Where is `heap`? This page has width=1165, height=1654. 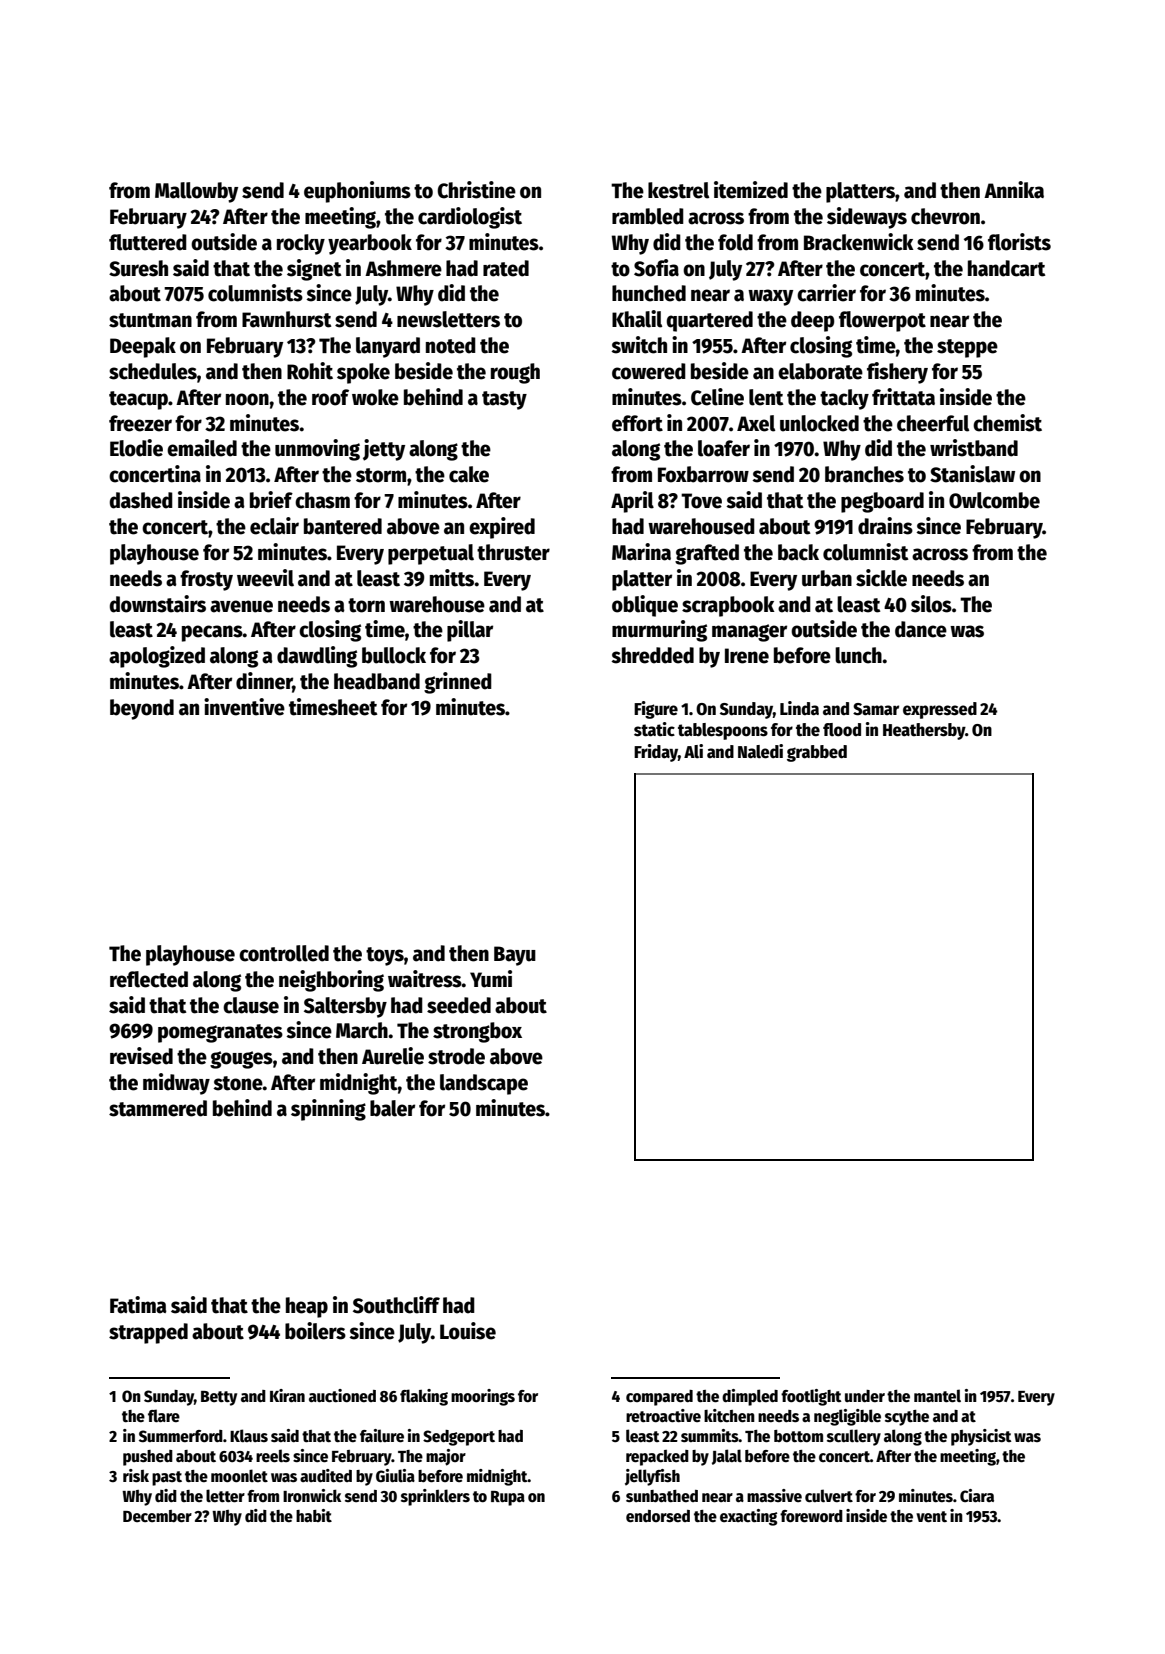 heap is located at coordinates (307, 1307).
